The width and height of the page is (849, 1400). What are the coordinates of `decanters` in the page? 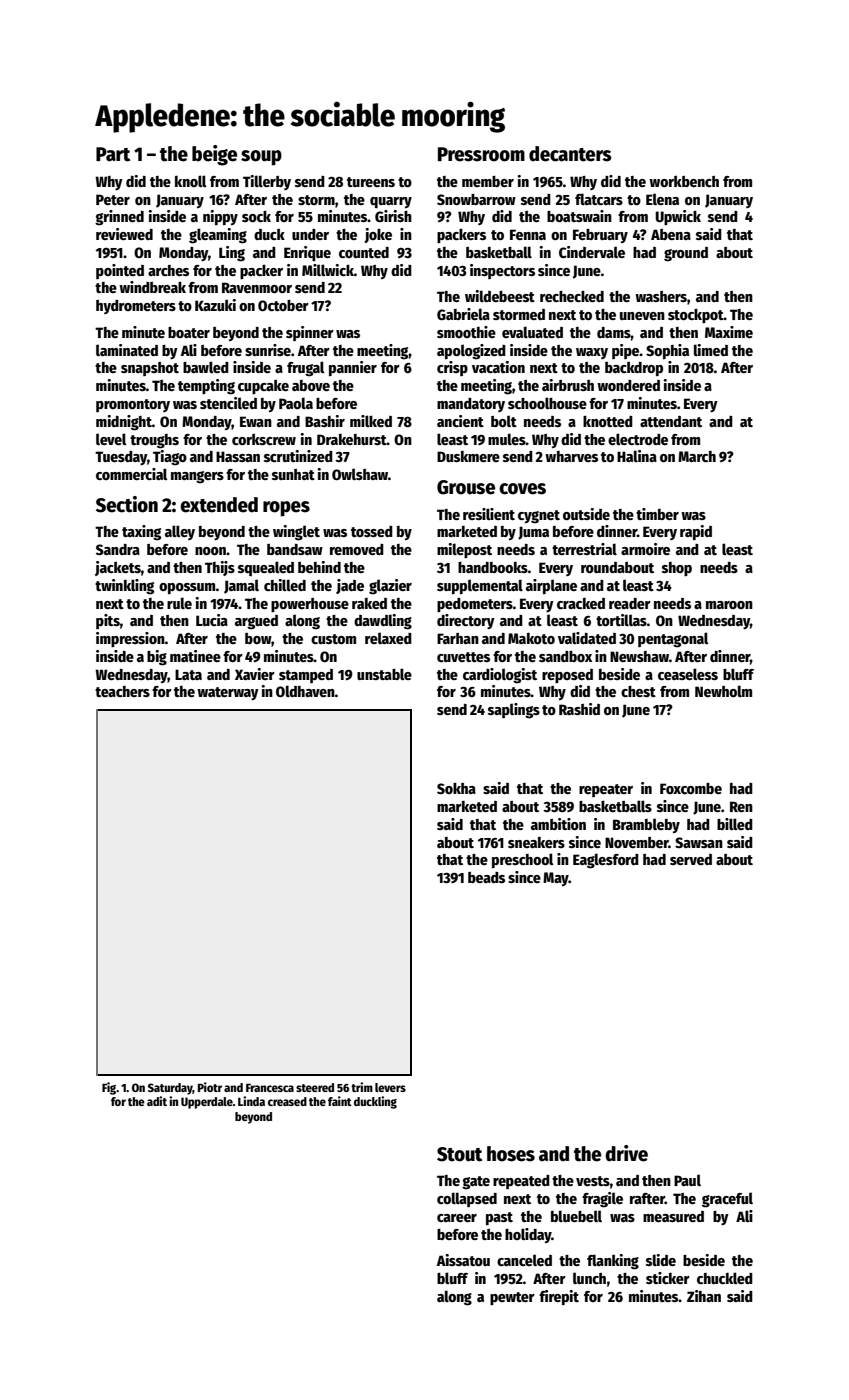 It's located at (570, 154).
